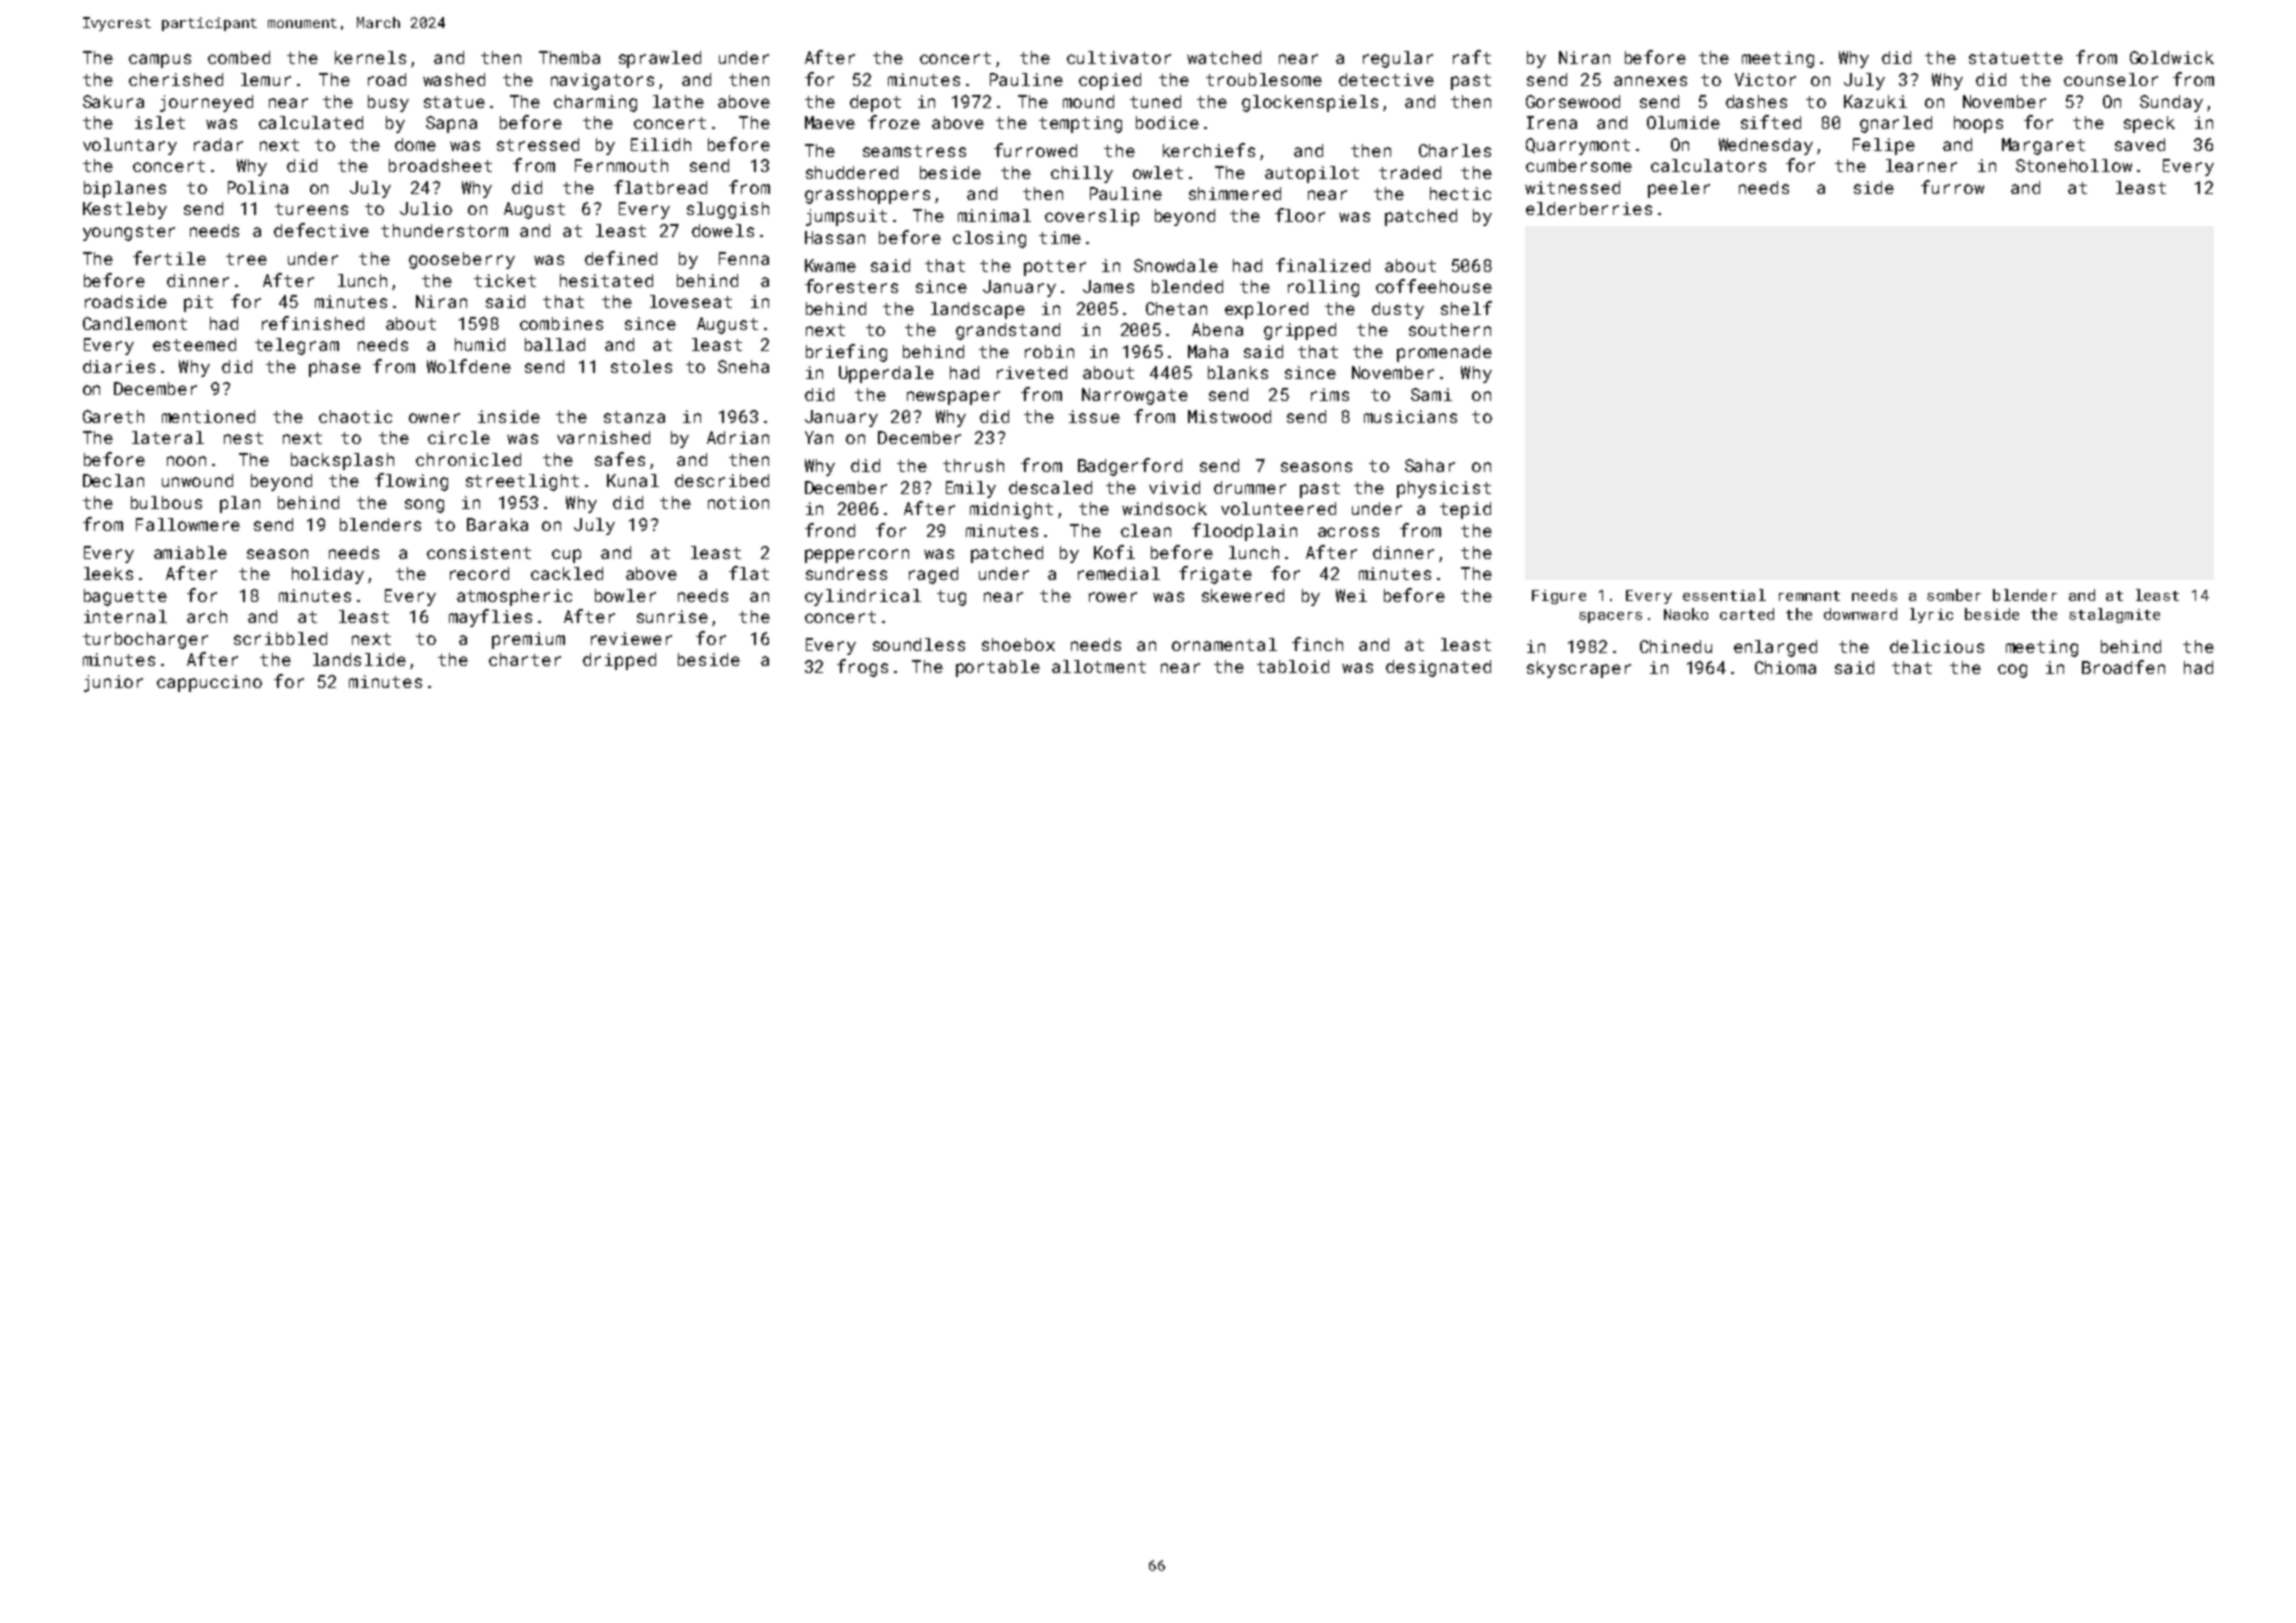 The image size is (2296, 1623). What do you see at coordinates (125, 616) in the screenshot?
I see `internal` at bounding box center [125, 616].
